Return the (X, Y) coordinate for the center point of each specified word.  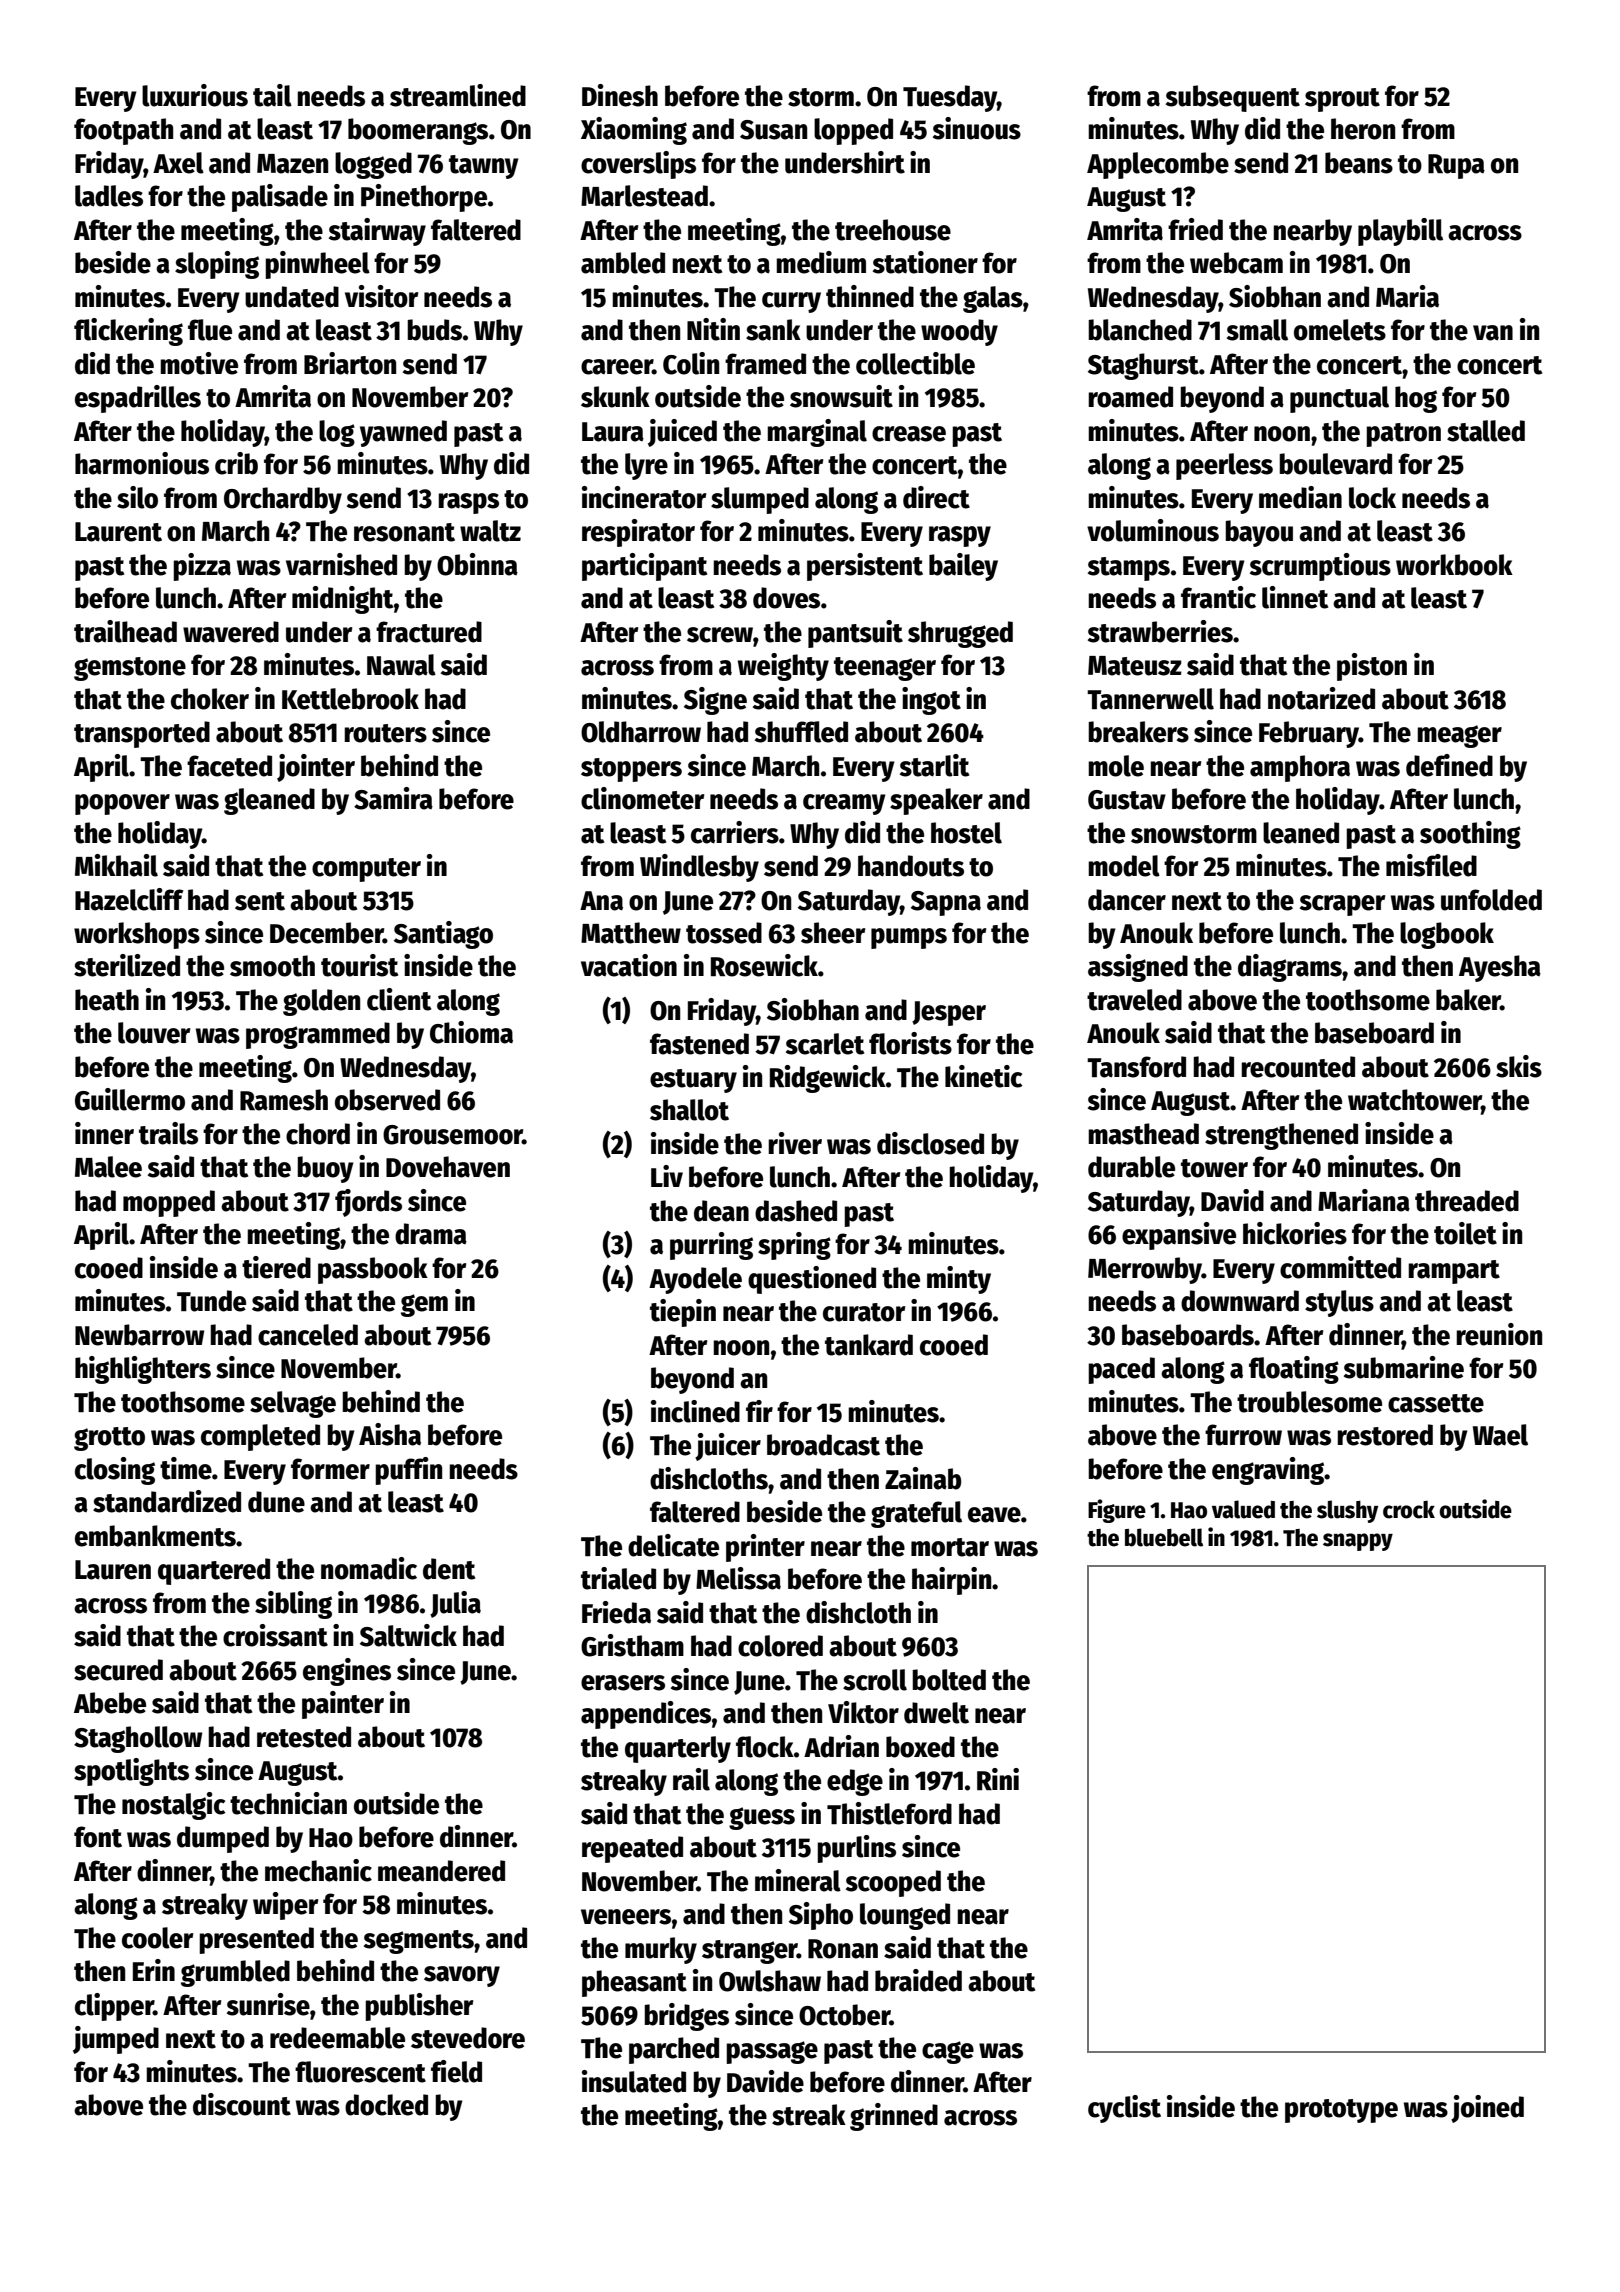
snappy (1358, 1542)
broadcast (823, 1445)
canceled (308, 1335)
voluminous (1153, 530)
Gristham (632, 1645)
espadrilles (138, 399)
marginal (817, 433)
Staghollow (138, 1739)
